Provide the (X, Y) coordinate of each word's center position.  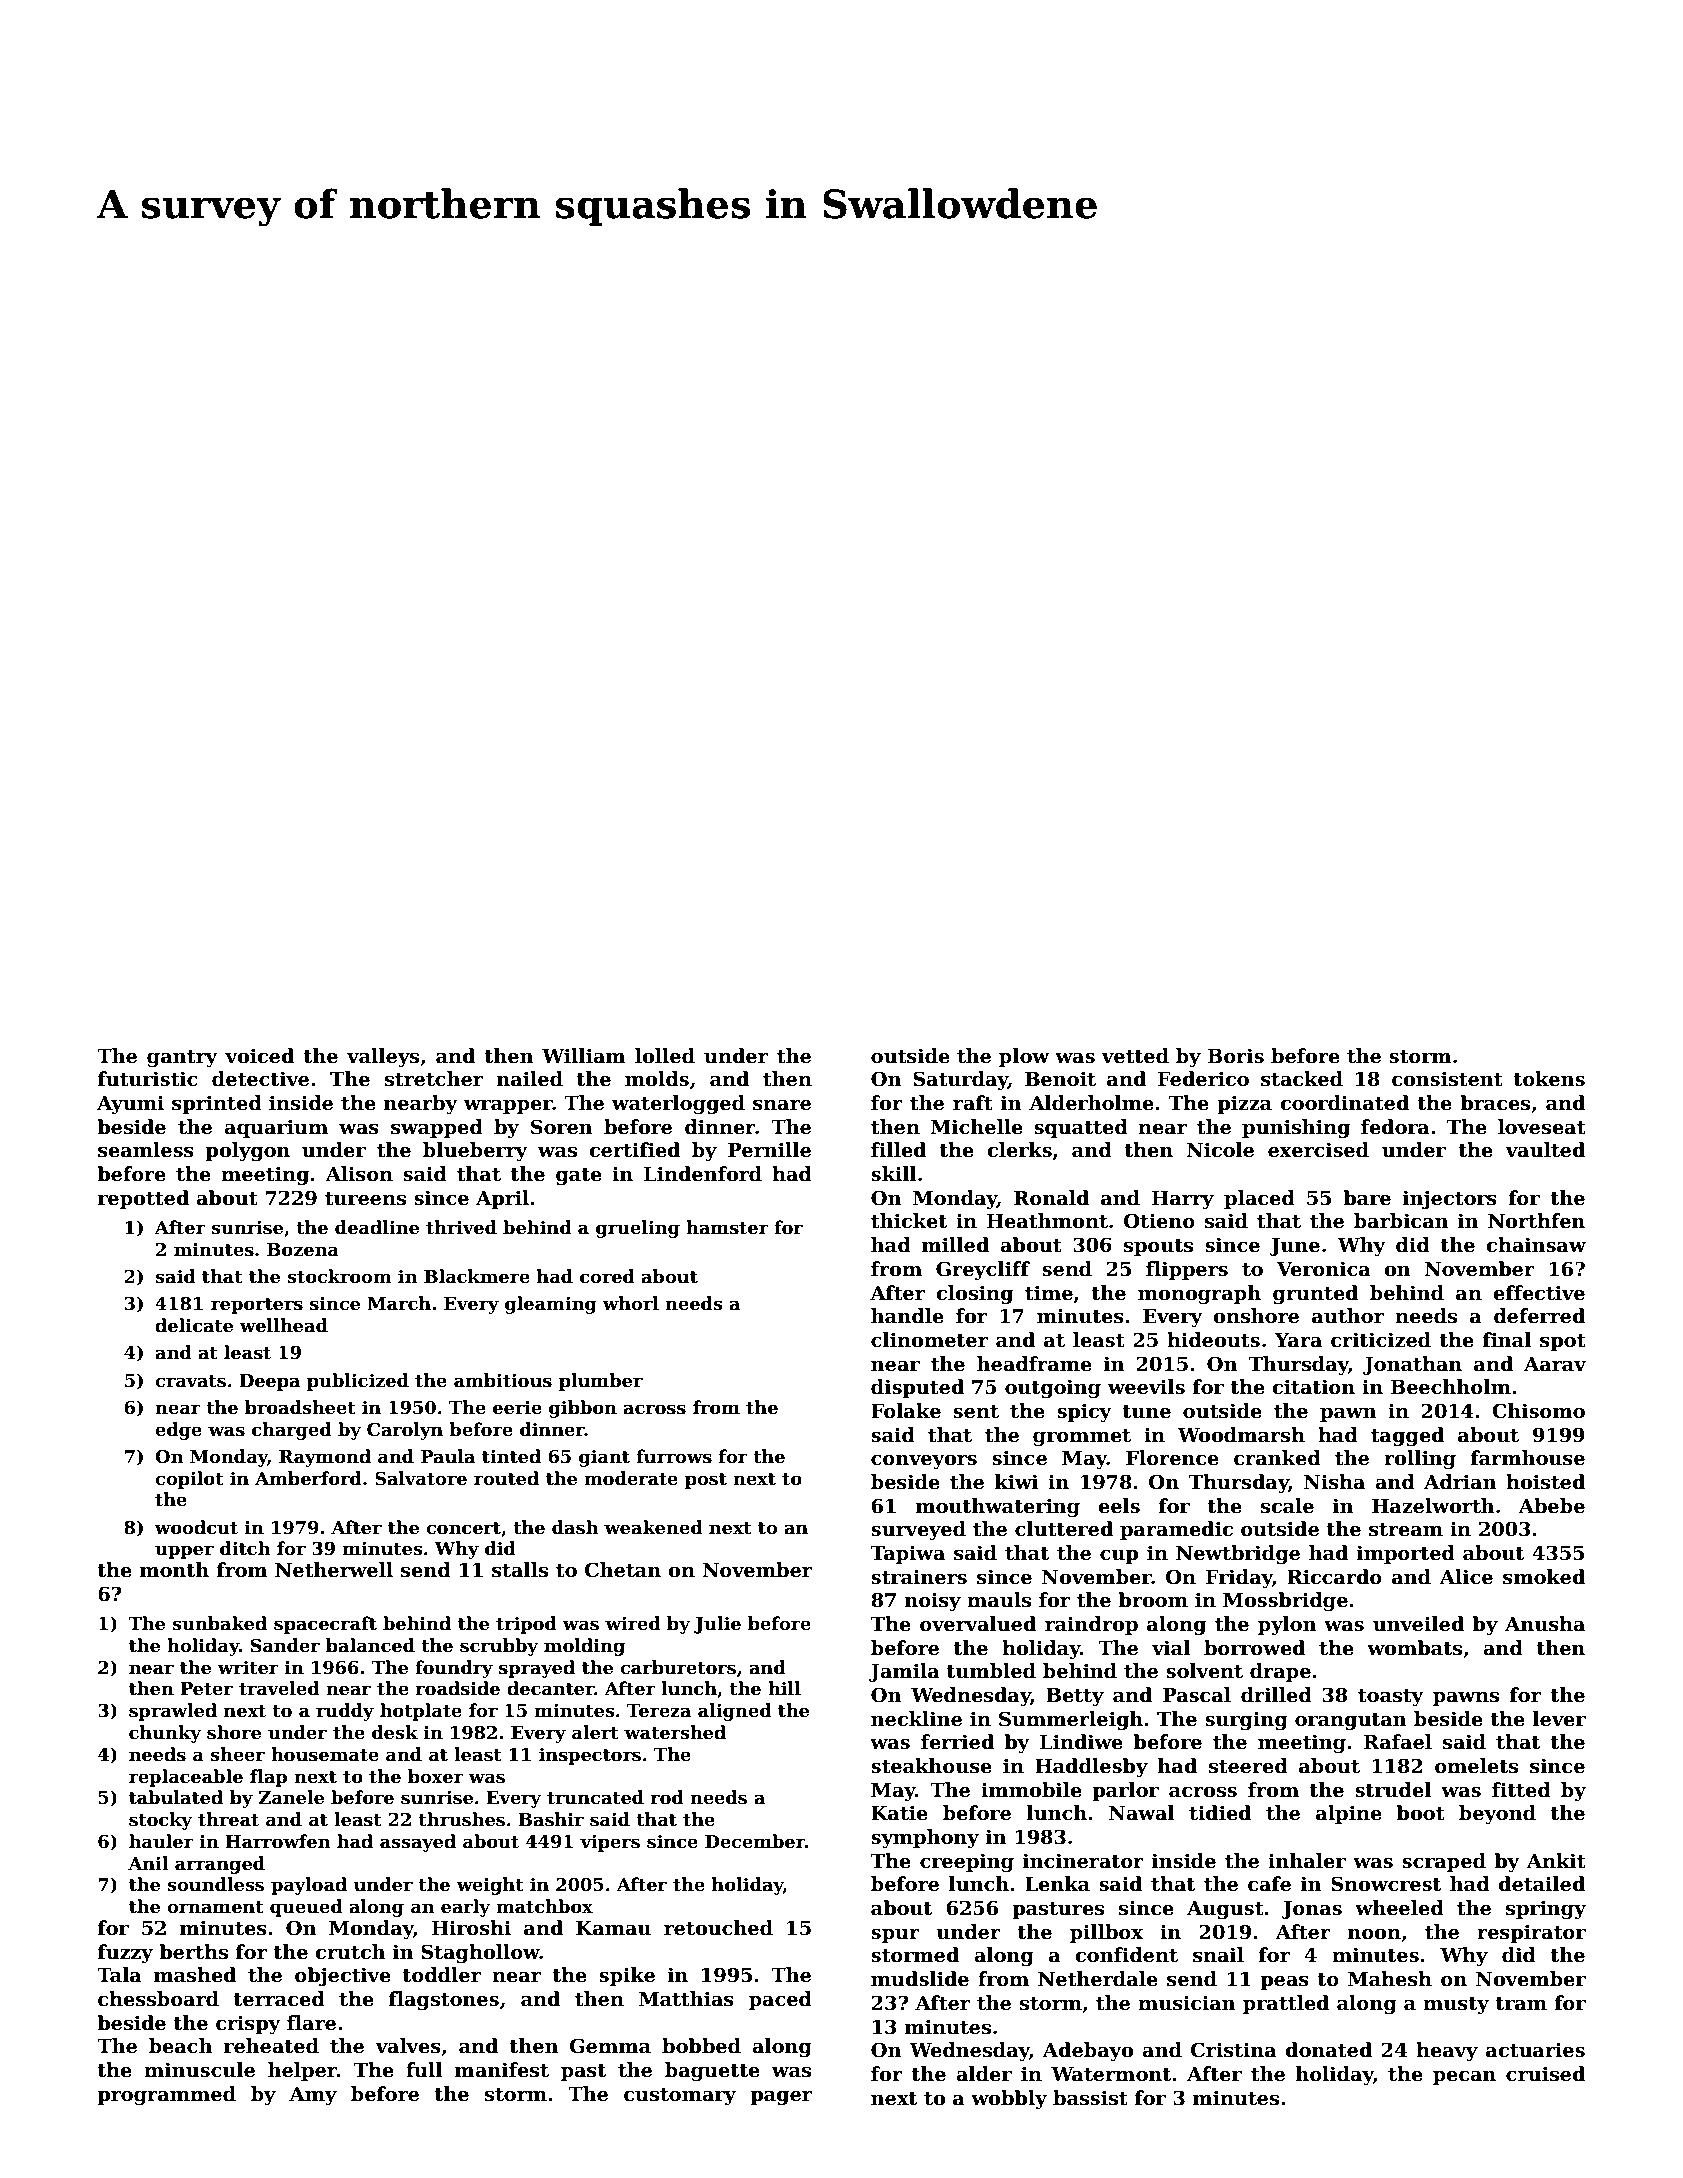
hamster (727, 1227)
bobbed (701, 2046)
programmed (166, 2095)
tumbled (991, 1671)
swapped (437, 1128)
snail (1218, 1955)
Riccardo (1334, 1577)
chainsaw (1536, 1245)
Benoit (1060, 1079)
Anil (148, 1863)
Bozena (303, 1250)
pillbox (1106, 1933)
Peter (206, 1689)
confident (1126, 1955)
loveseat (1542, 1127)
